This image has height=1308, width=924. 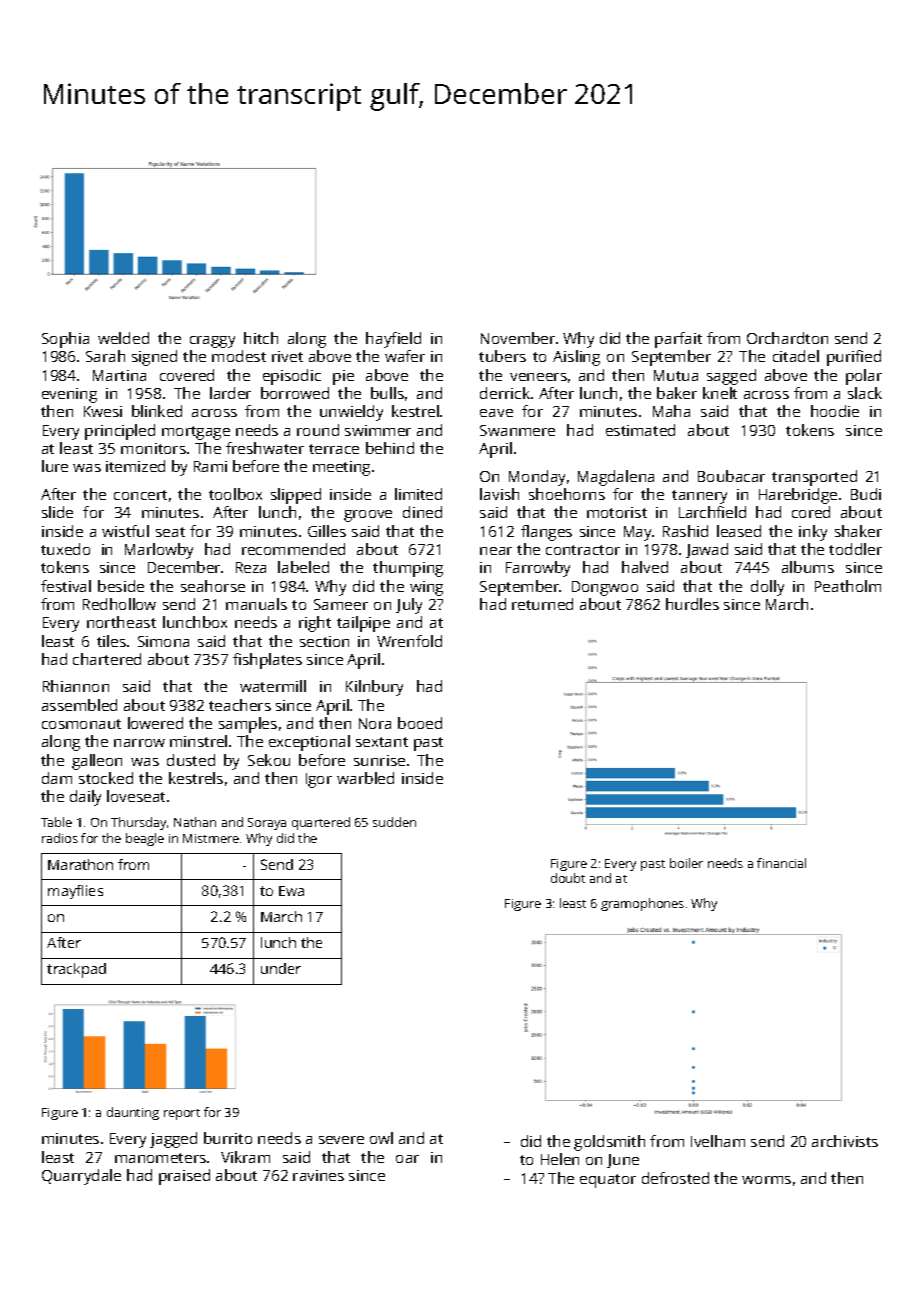 I want to click on polar, so click(x=864, y=377).
